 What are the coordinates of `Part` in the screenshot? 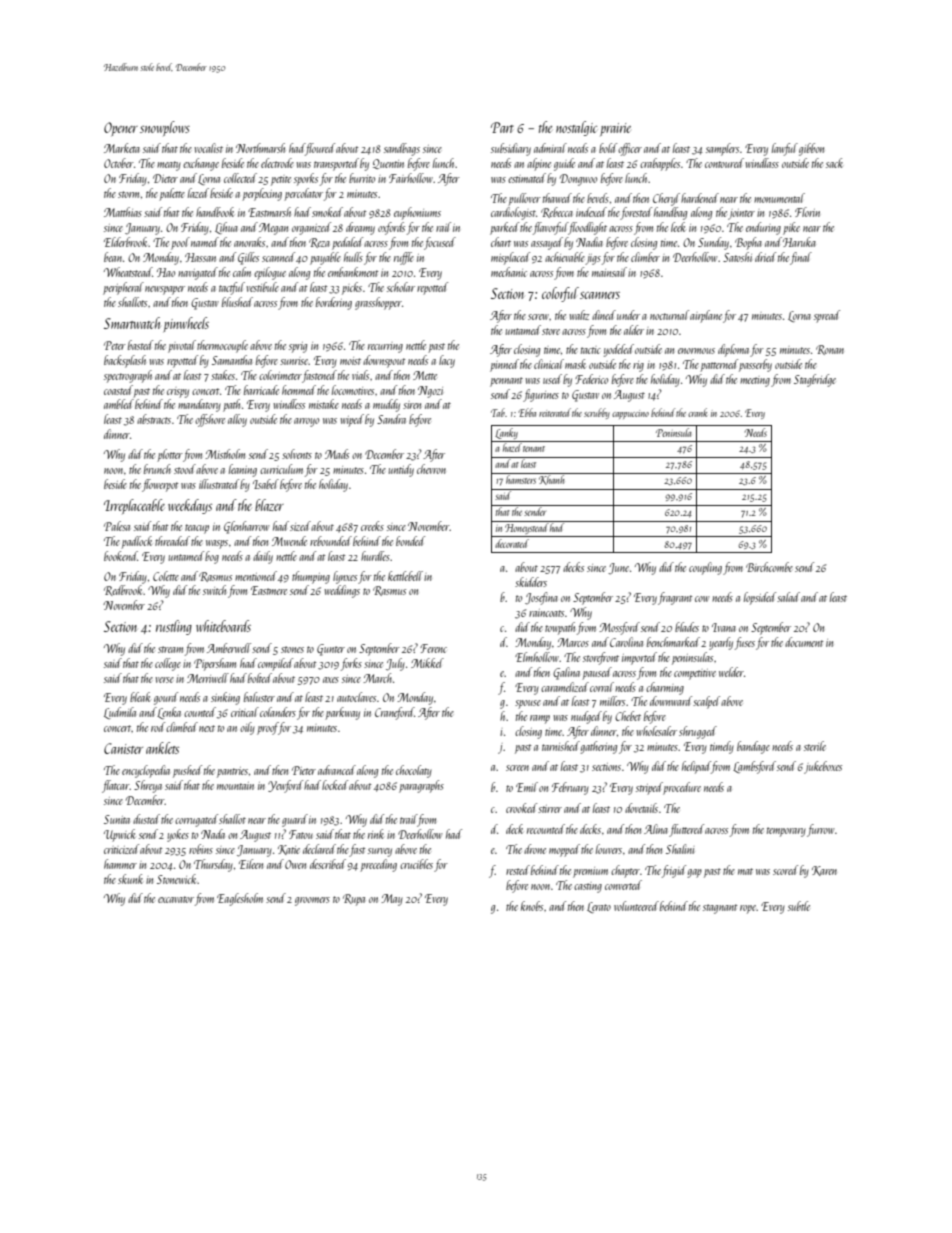 It's located at (502, 127).
